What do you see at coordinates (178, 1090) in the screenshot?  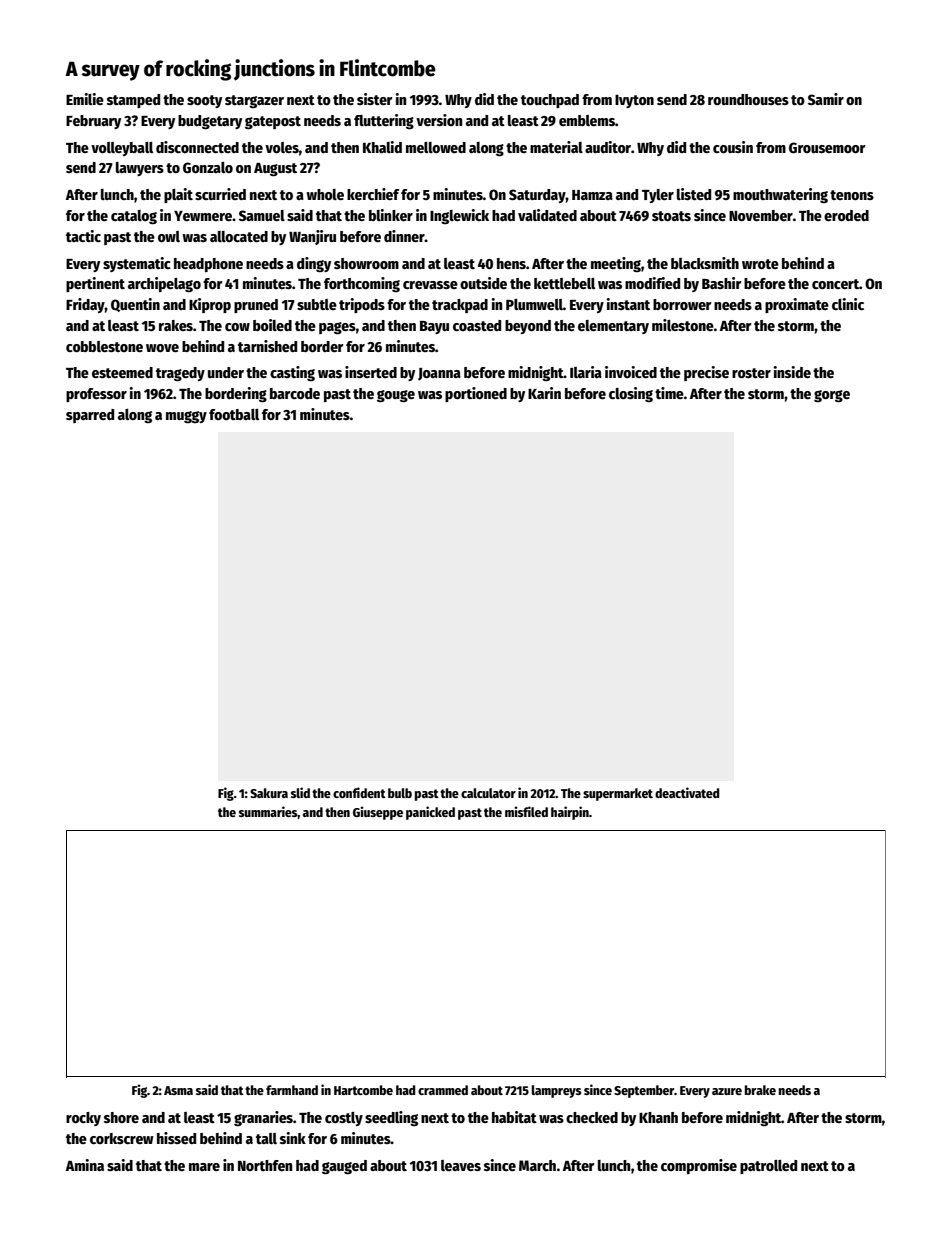 I see `Asma` at bounding box center [178, 1090].
